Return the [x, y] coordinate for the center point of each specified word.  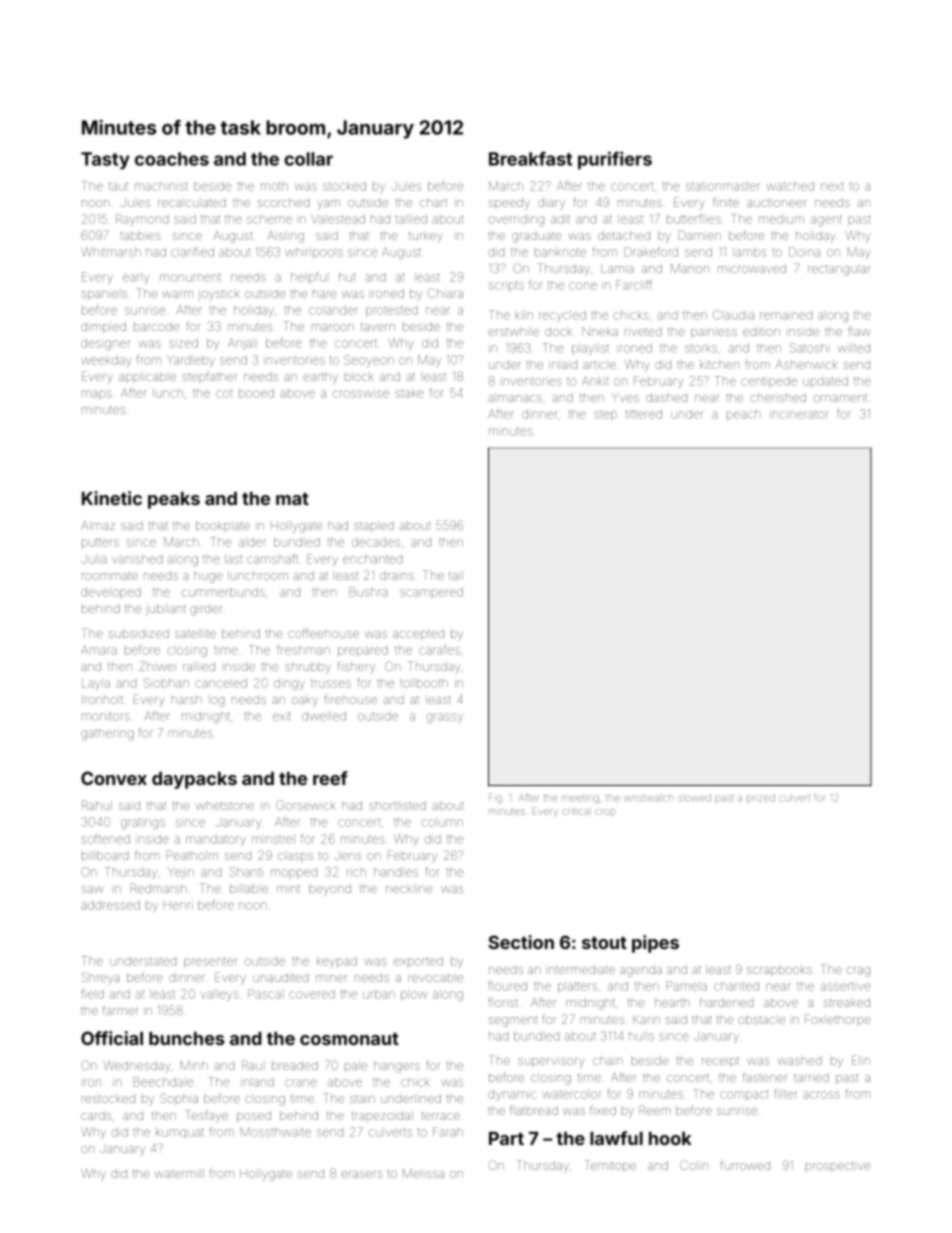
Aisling [285, 237]
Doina [804, 252]
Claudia [733, 315]
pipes [655, 944]
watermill [179, 1173]
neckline [409, 888]
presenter [210, 961]
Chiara [445, 293]
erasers [361, 1174]
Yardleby [191, 361]
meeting [580, 799]
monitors [106, 716]
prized [761, 798]
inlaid [563, 365]
